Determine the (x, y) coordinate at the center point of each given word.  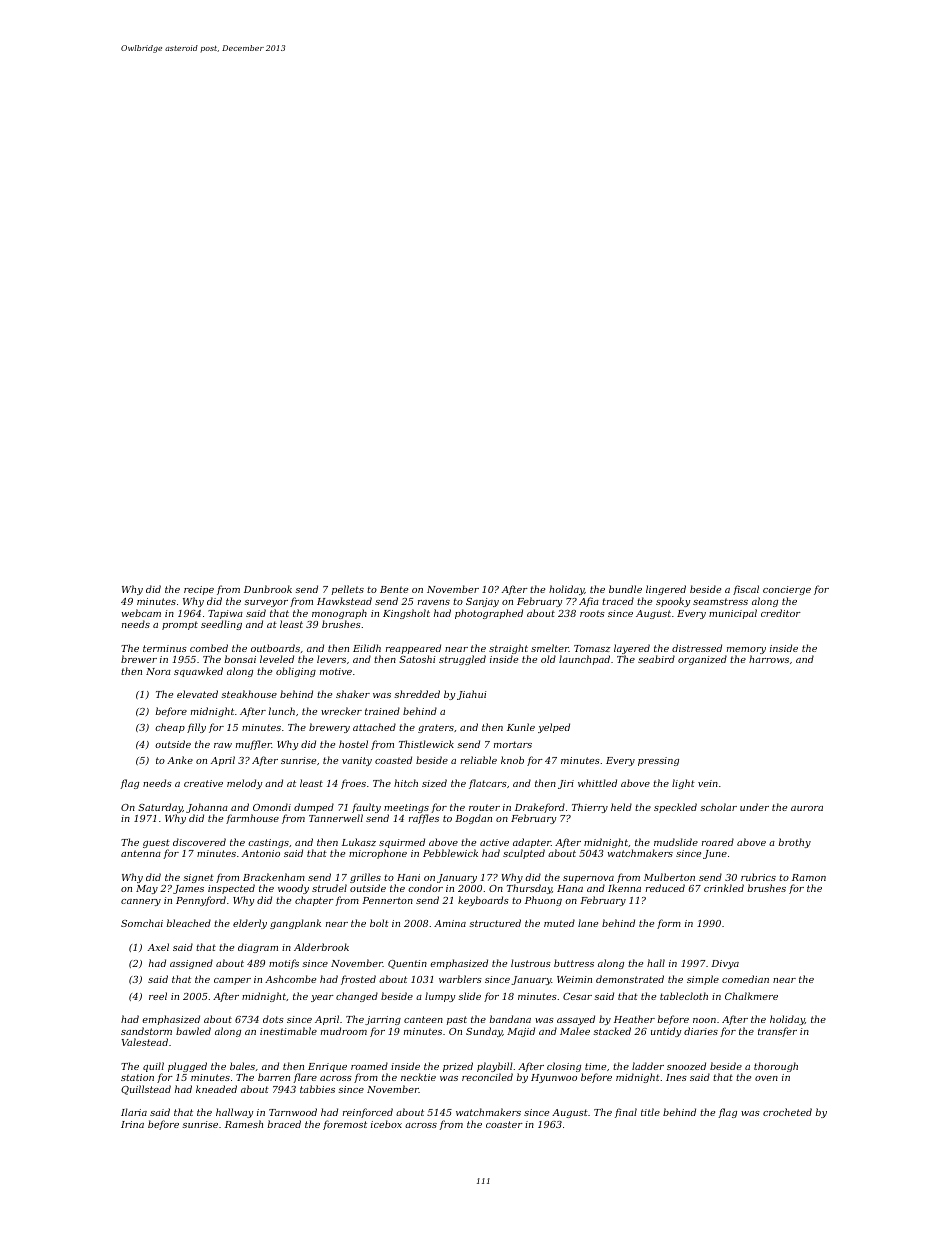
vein (708, 783)
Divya (725, 964)
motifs (284, 964)
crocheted (787, 1112)
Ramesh (244, 1124)
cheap (170, 728)
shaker (353, 694)
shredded (417, 694)
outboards (275, 648)
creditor (781, 613)
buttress (574, 963)
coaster (504, 1124)
